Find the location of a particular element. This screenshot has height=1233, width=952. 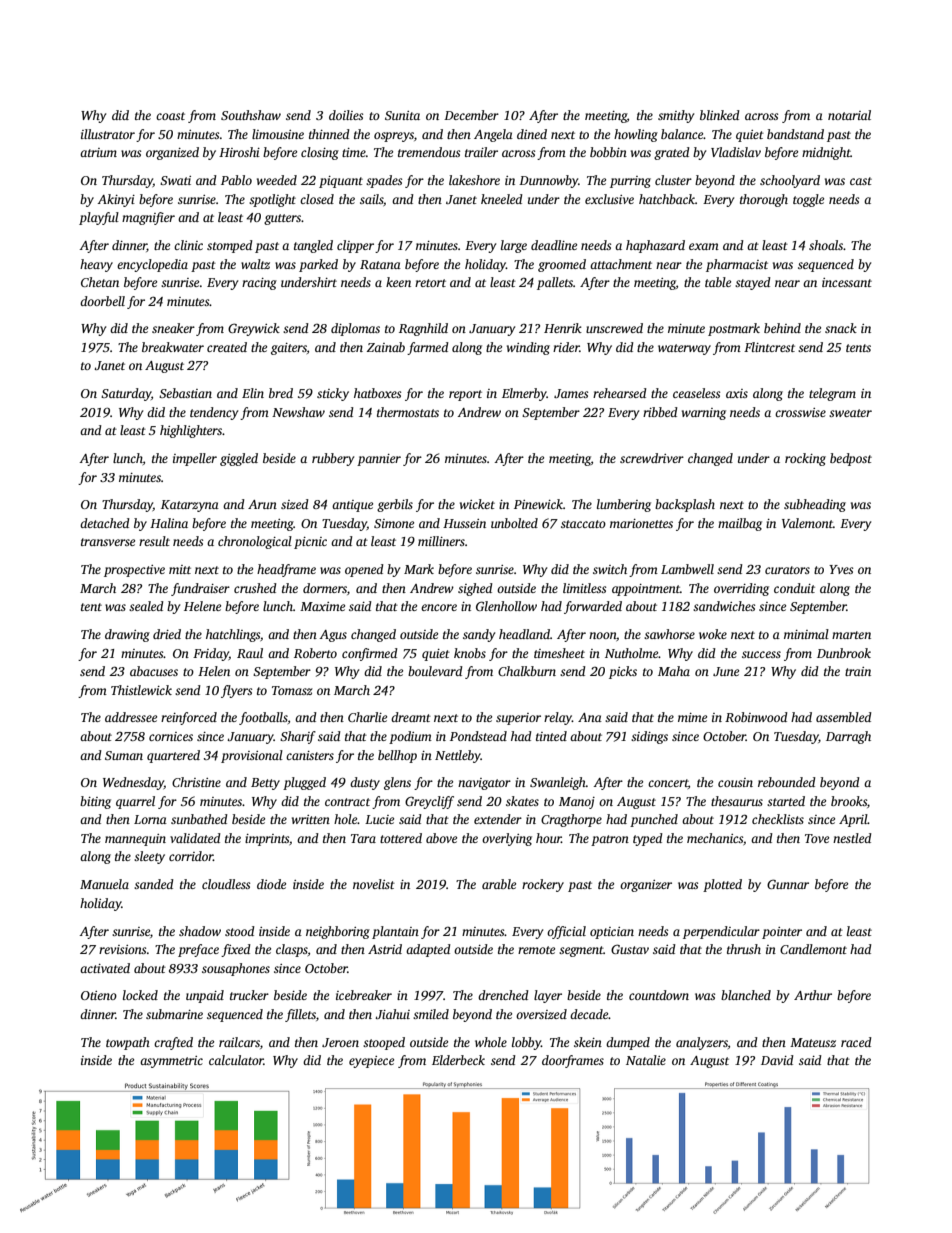

Angela is located at coordinates (493, 135).
